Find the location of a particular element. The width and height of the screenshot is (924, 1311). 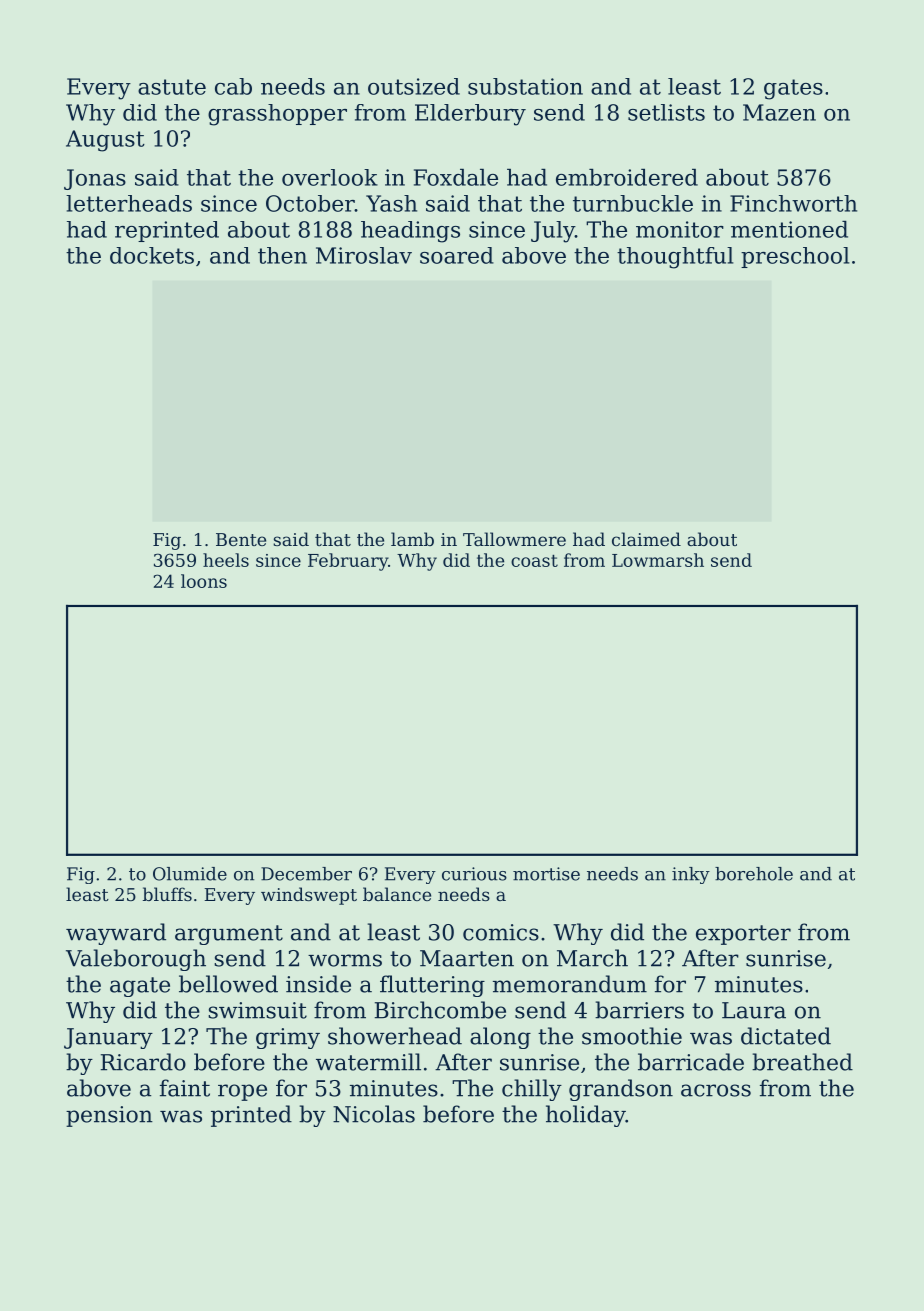

Mazen is located at coordinates (779, 112).
